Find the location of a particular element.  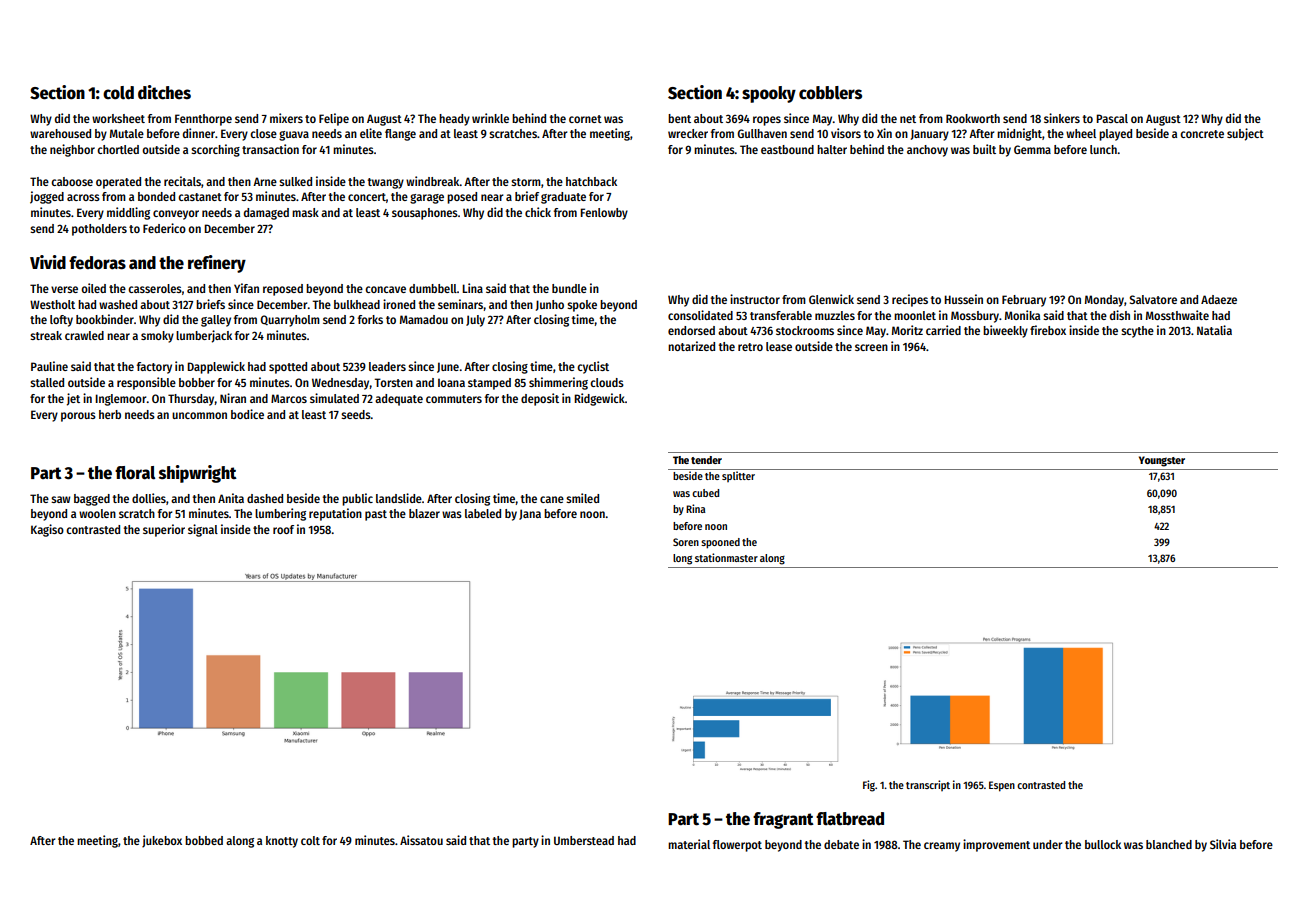

jukebox is located at coordinates (162, 841).
